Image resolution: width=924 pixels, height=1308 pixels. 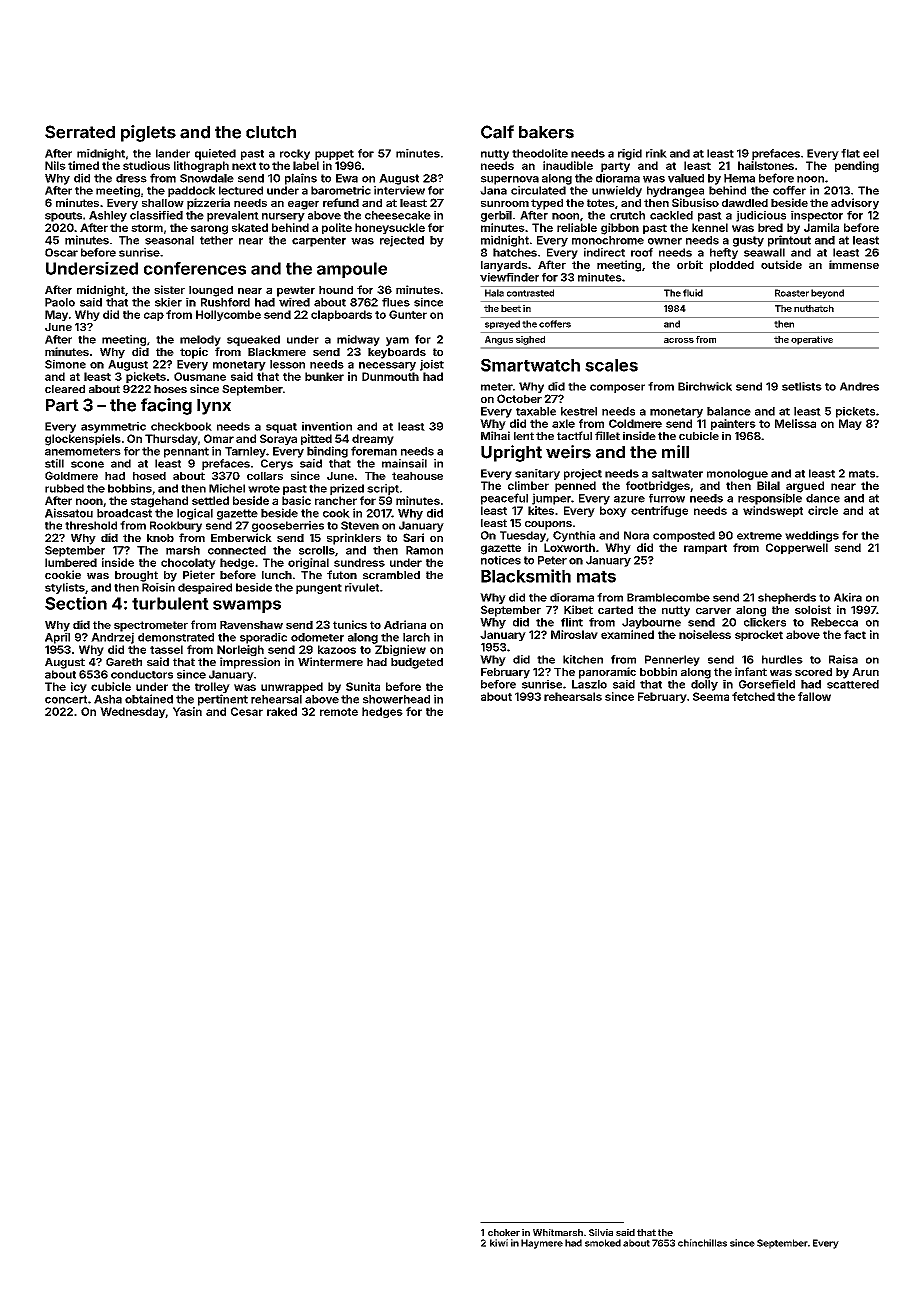 What do you see at coordinates (199, 574) in the screenshot?
I see `Pieter` at bounding box center [199, 574].
